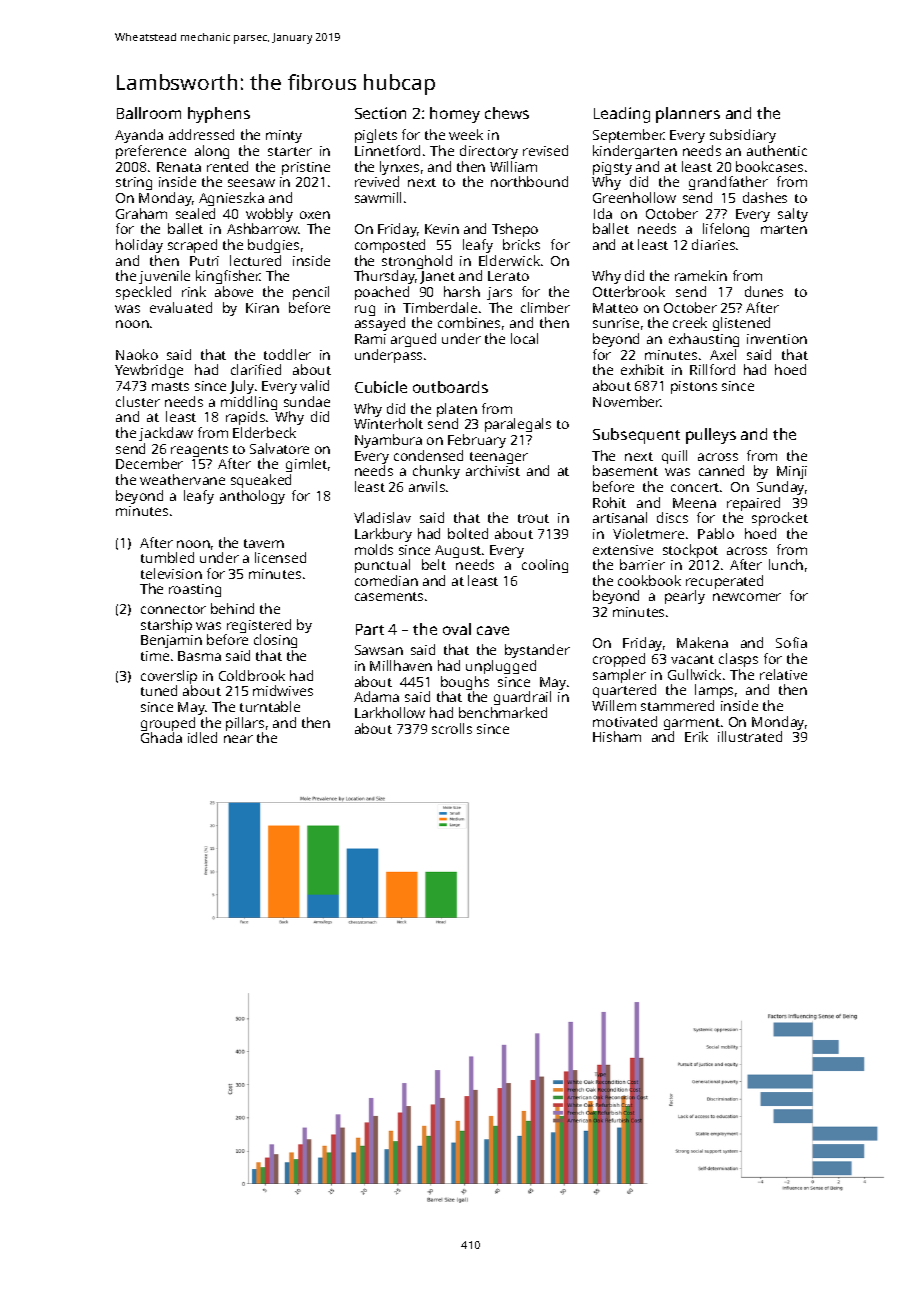  Describe the element at coordinates (261, 481) in the image. I see `squeaked` at that location.
